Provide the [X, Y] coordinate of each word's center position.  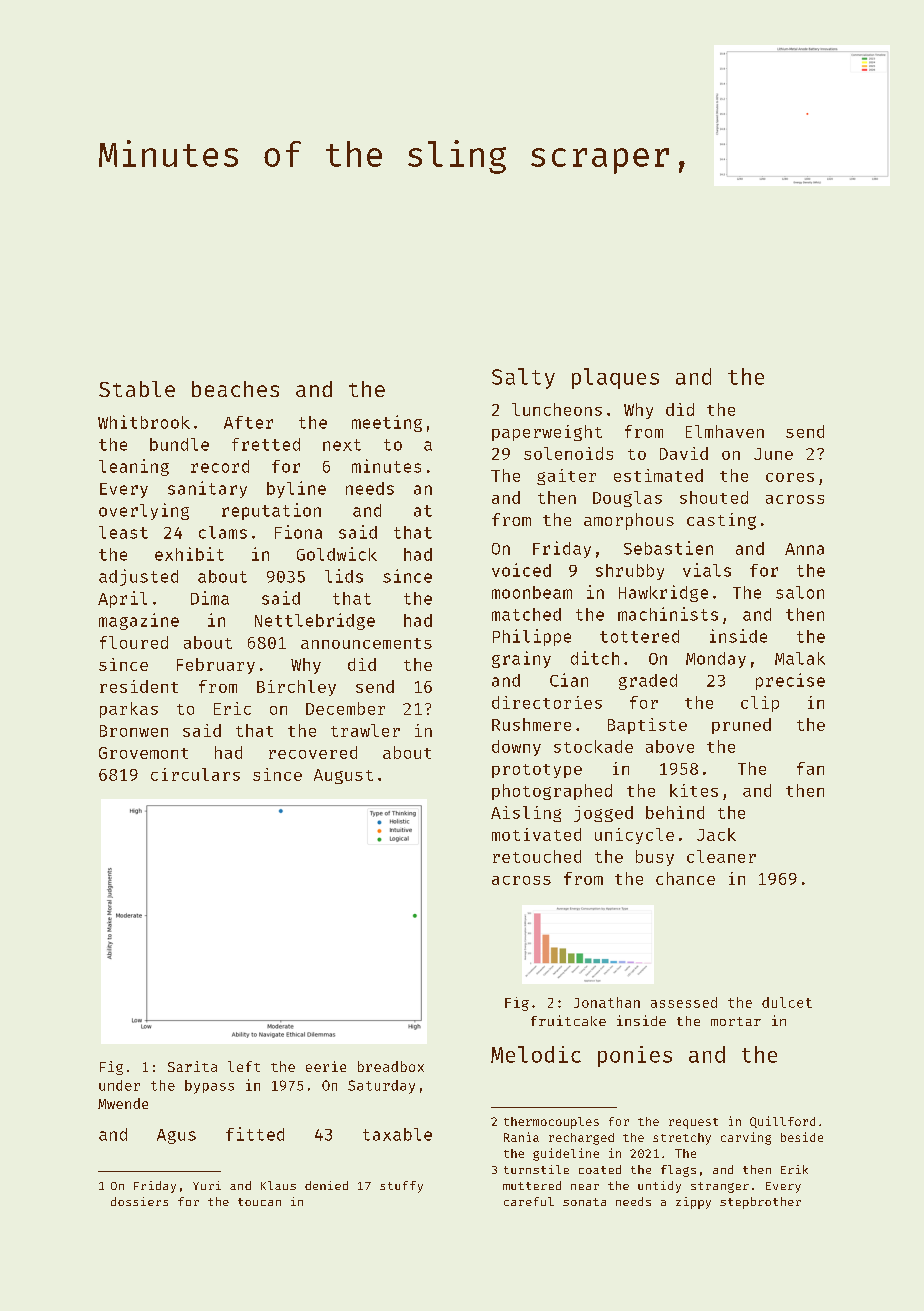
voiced [521, 570]
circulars [195, 774]
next [342, 445]
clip [760, 704]
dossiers [139, 1201]
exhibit [189, 554]
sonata [584, 1202]
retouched [537, 856]
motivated [536, 834]
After [248, 422]
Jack [716, 834]
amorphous [629, 521]
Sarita [192, 1066]
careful [529, 1201]
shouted [714, 497]
